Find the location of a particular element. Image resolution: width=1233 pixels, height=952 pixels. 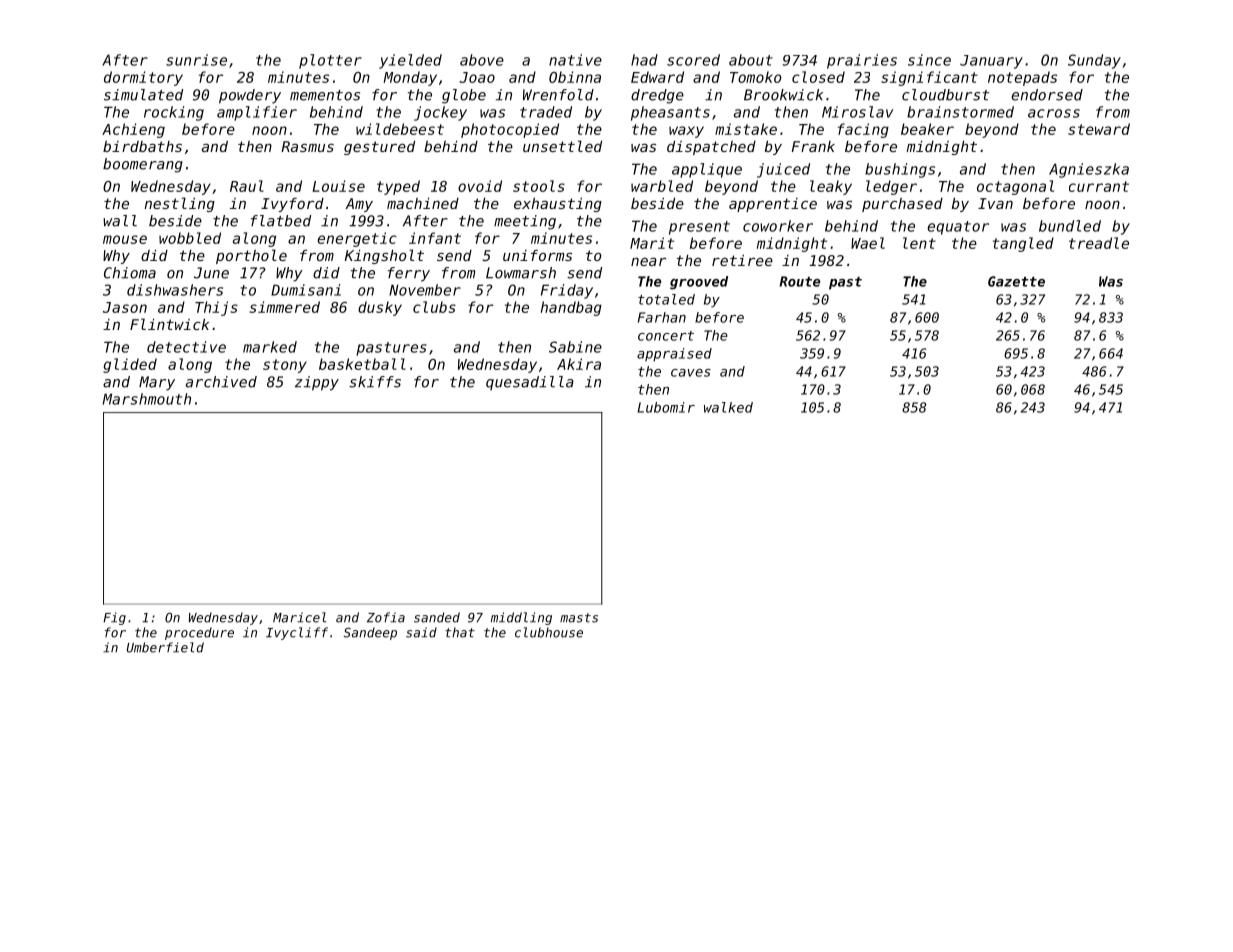

porthole is located at coordinates (251, 256).
